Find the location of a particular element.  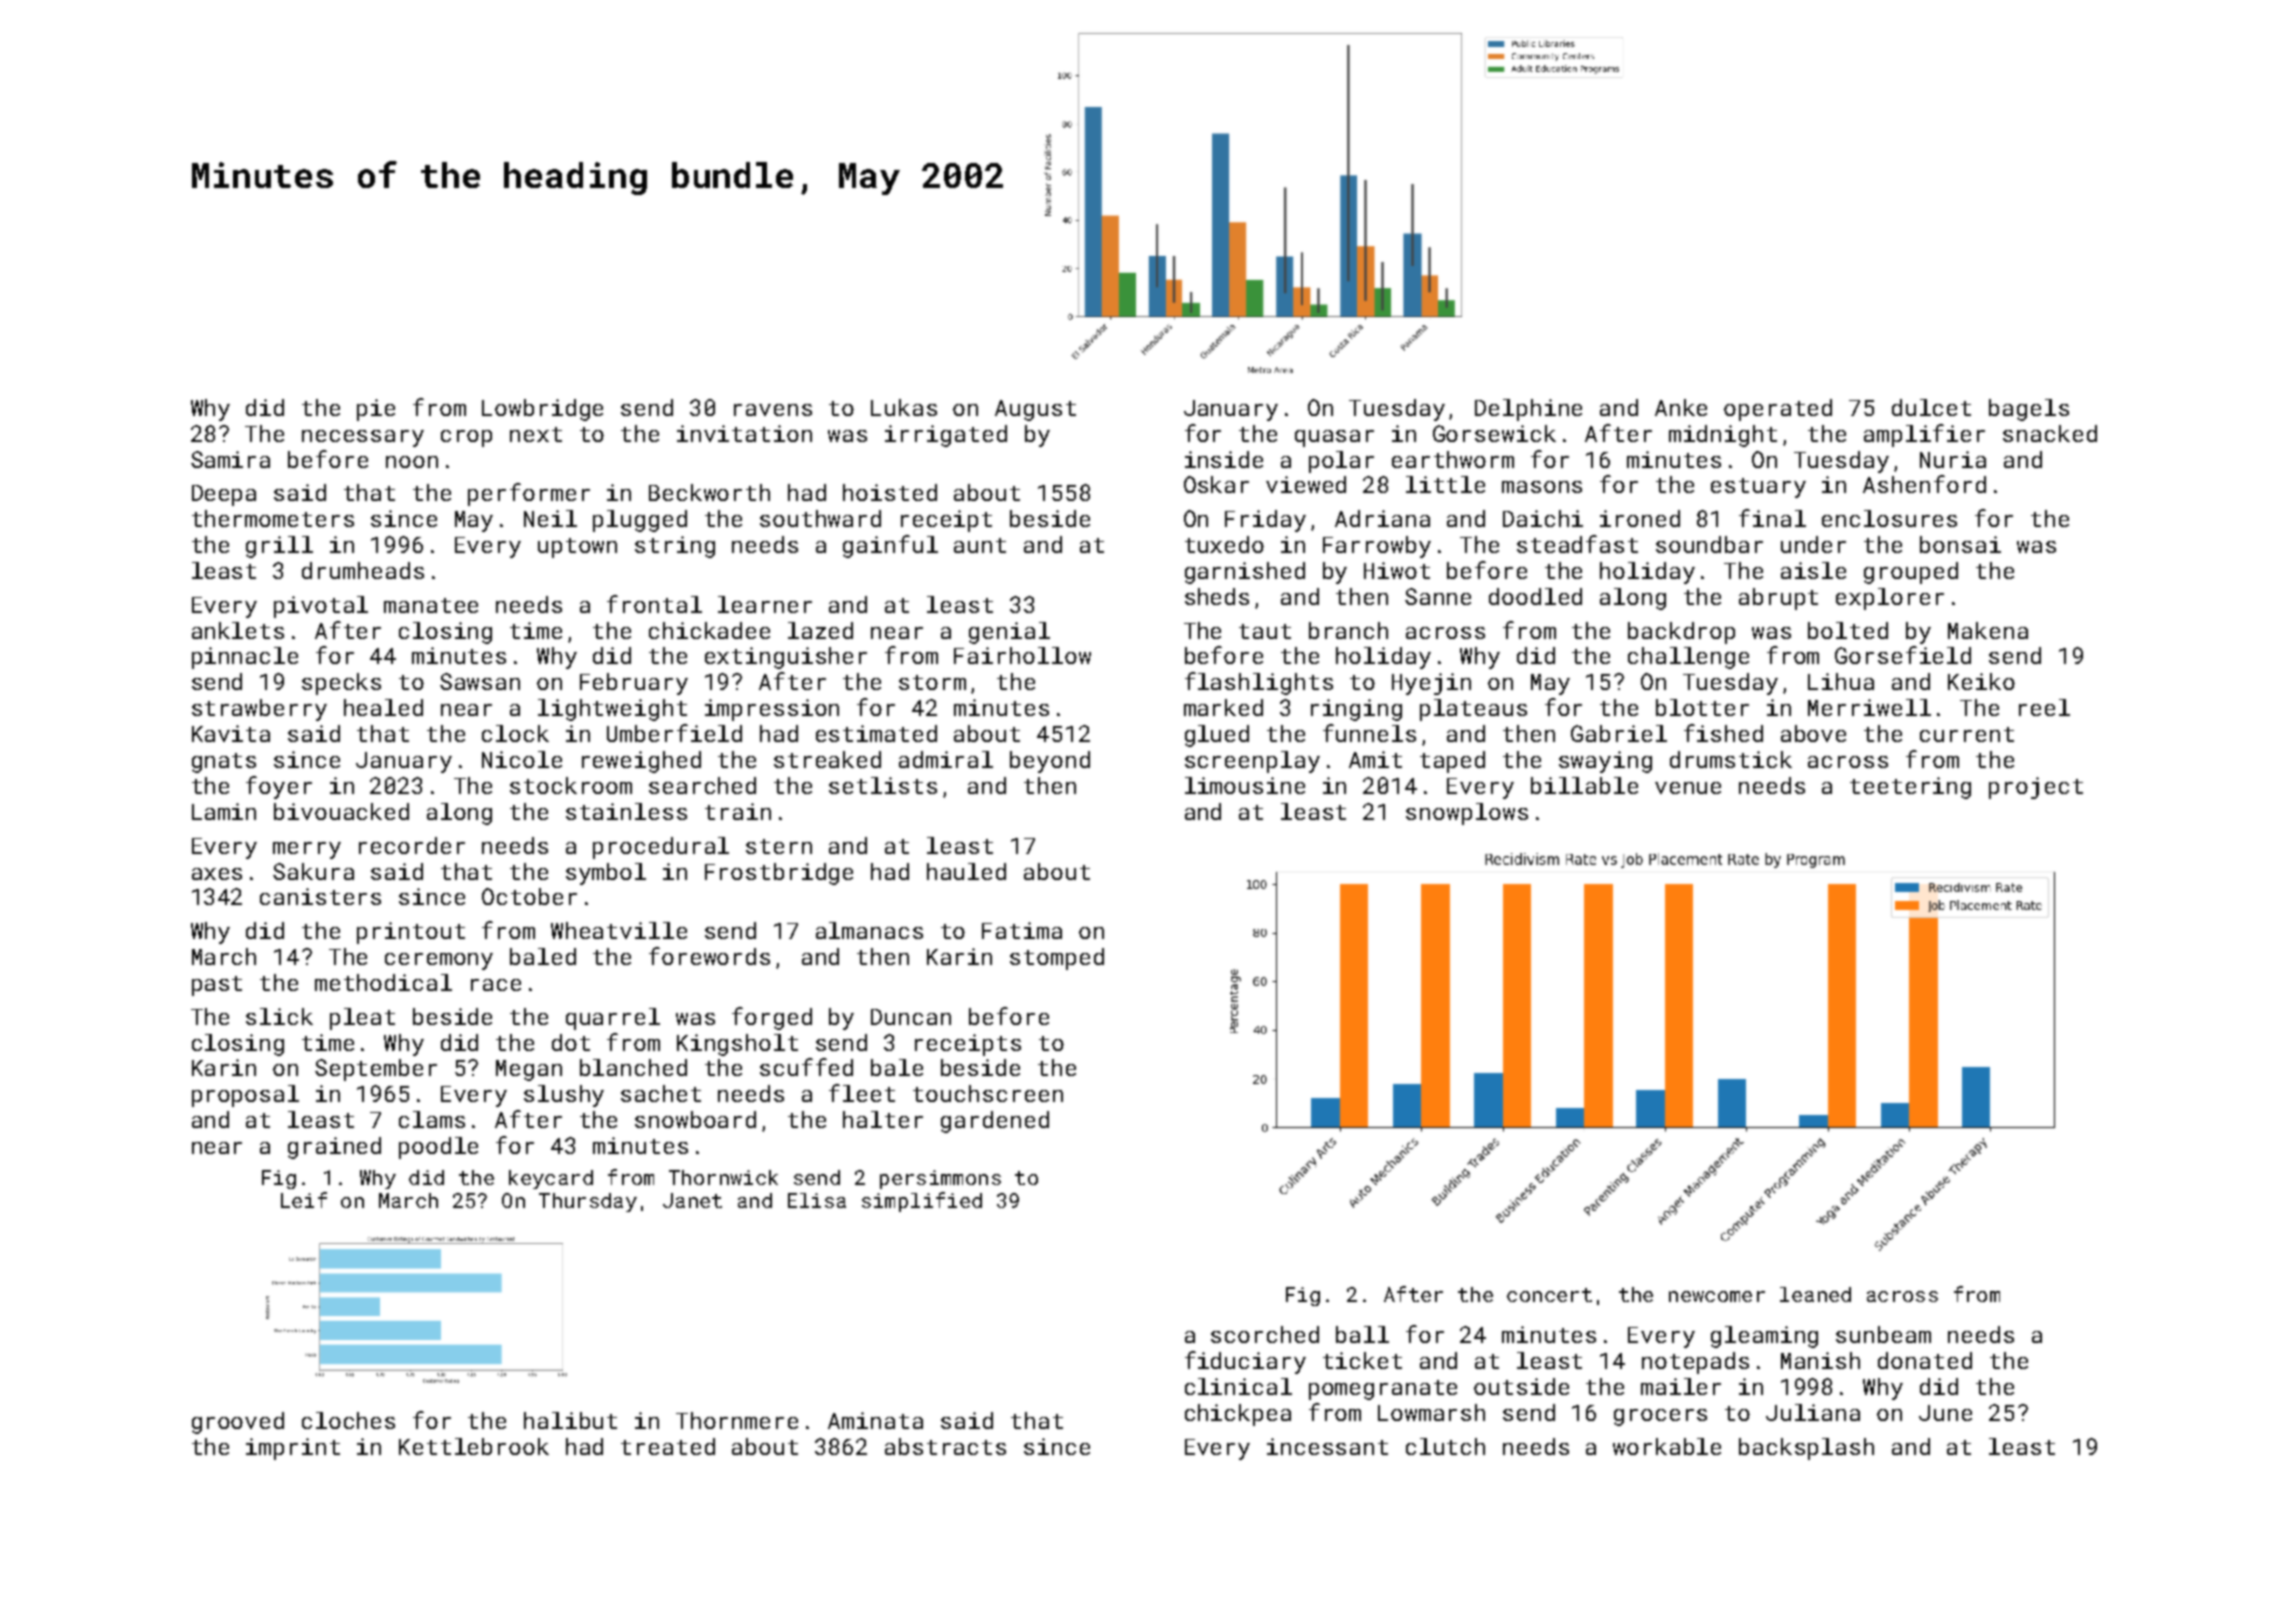

ravens is located at coordinates (773, 410).
